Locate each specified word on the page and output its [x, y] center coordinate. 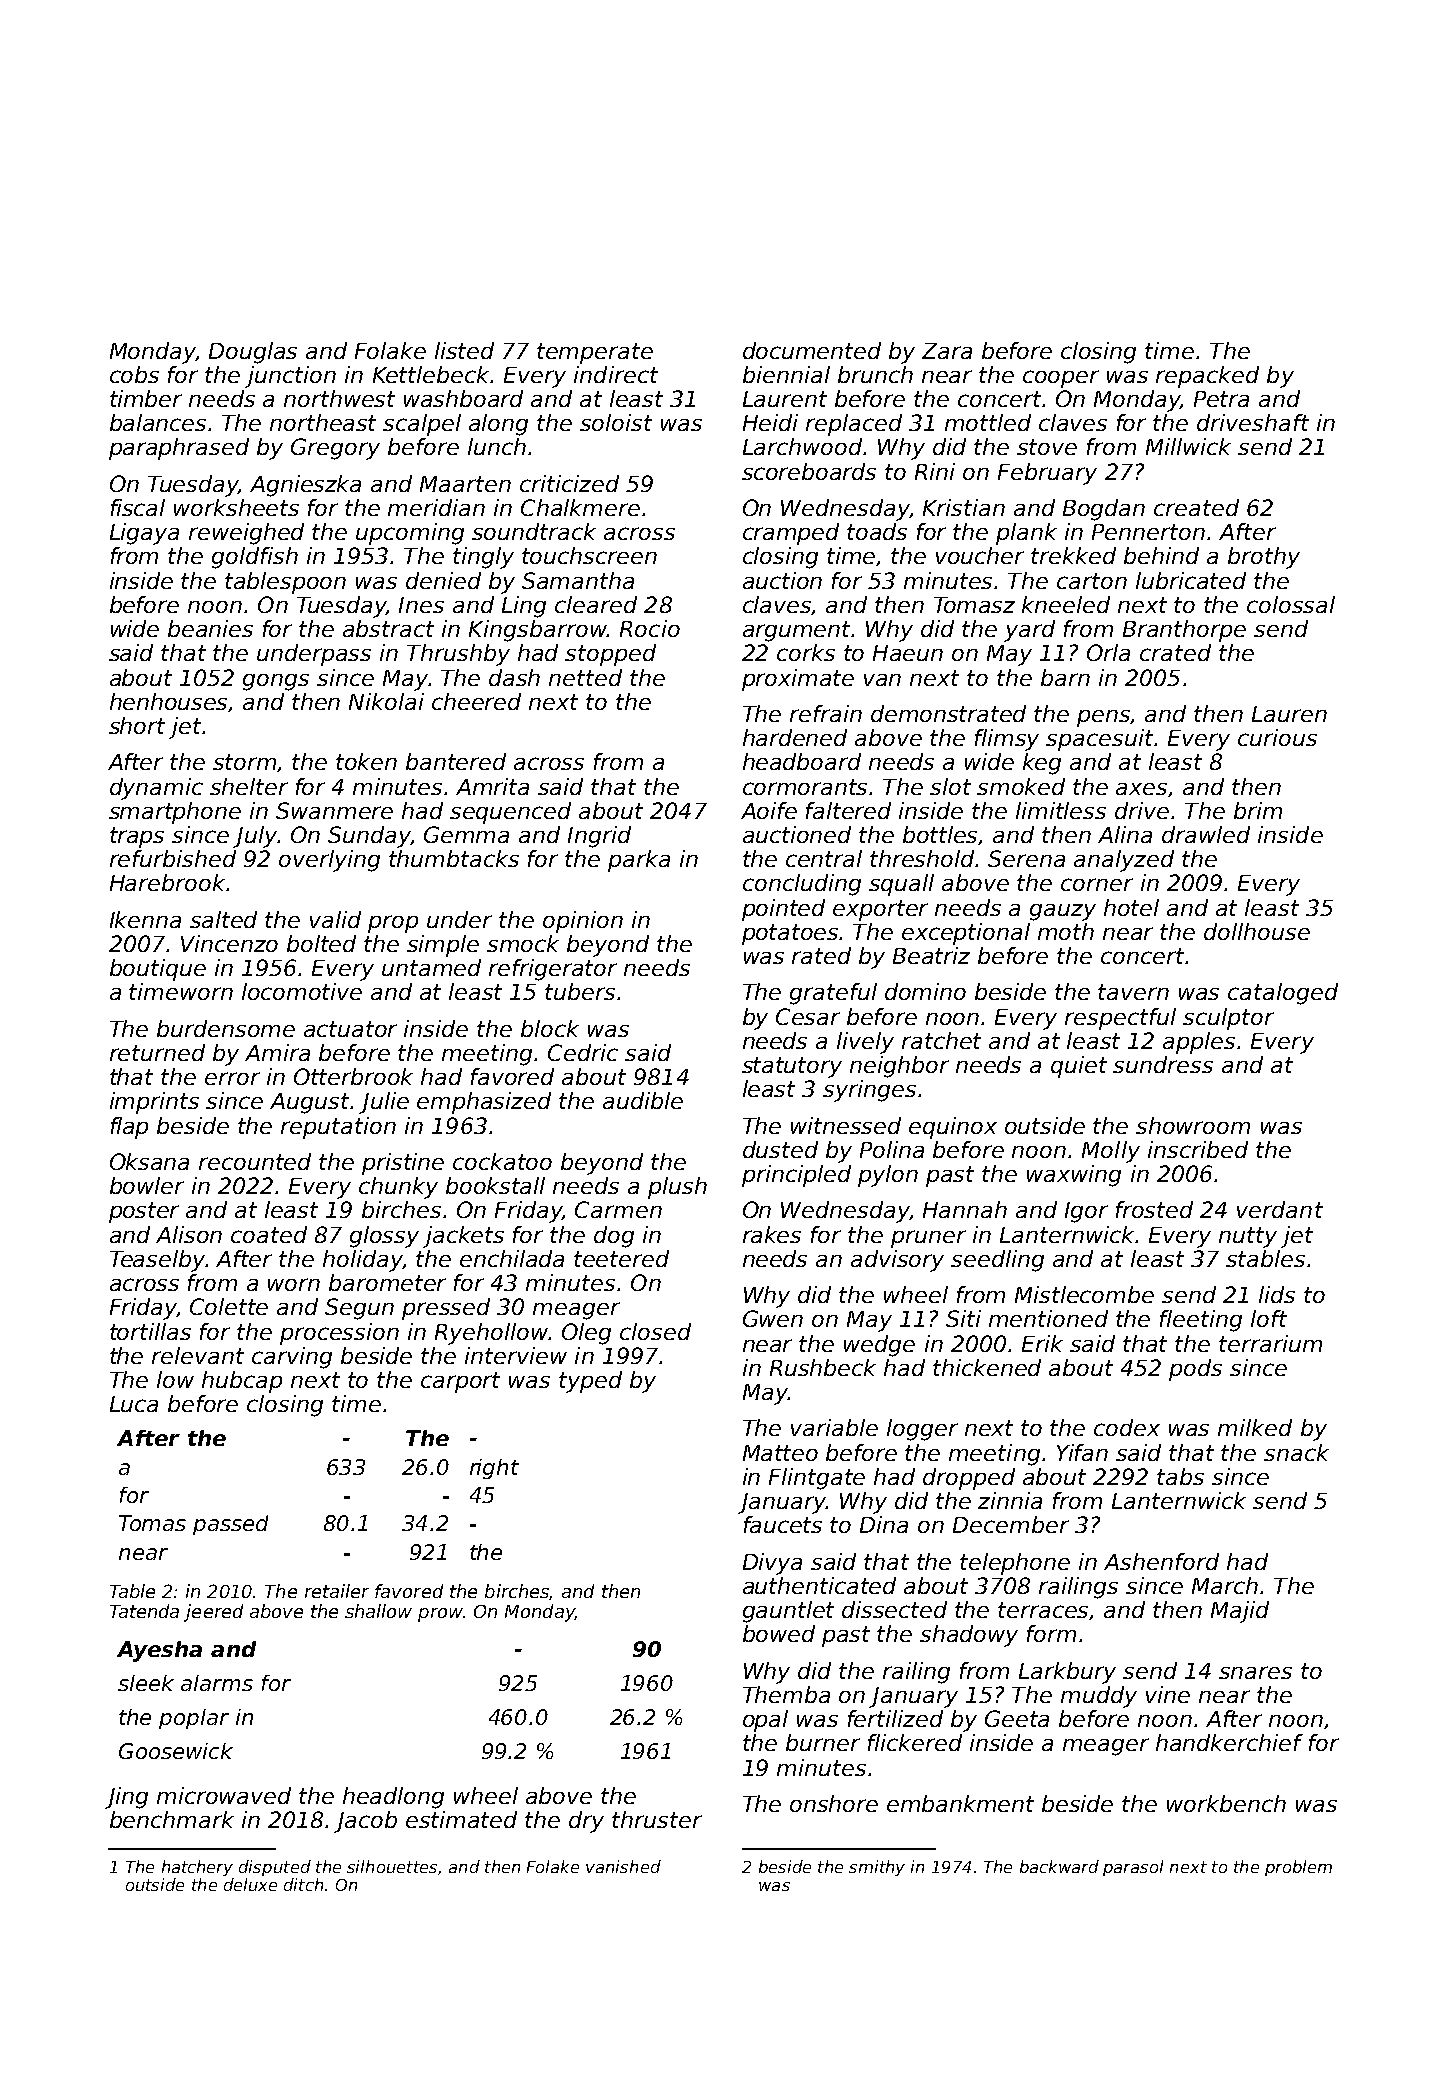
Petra [1221, 399]
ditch [303, 1884]
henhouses [169, 702]
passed [230, 1525]
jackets [463, 1237]
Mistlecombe [1084, 1294]
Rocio [650, 628]
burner [823, 1742]
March [1225, 1585]
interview [516, 1355]
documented [812, 350]
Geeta [1017, 1718]
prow [440, 1615]
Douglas [253, 353]
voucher [980, 555]
